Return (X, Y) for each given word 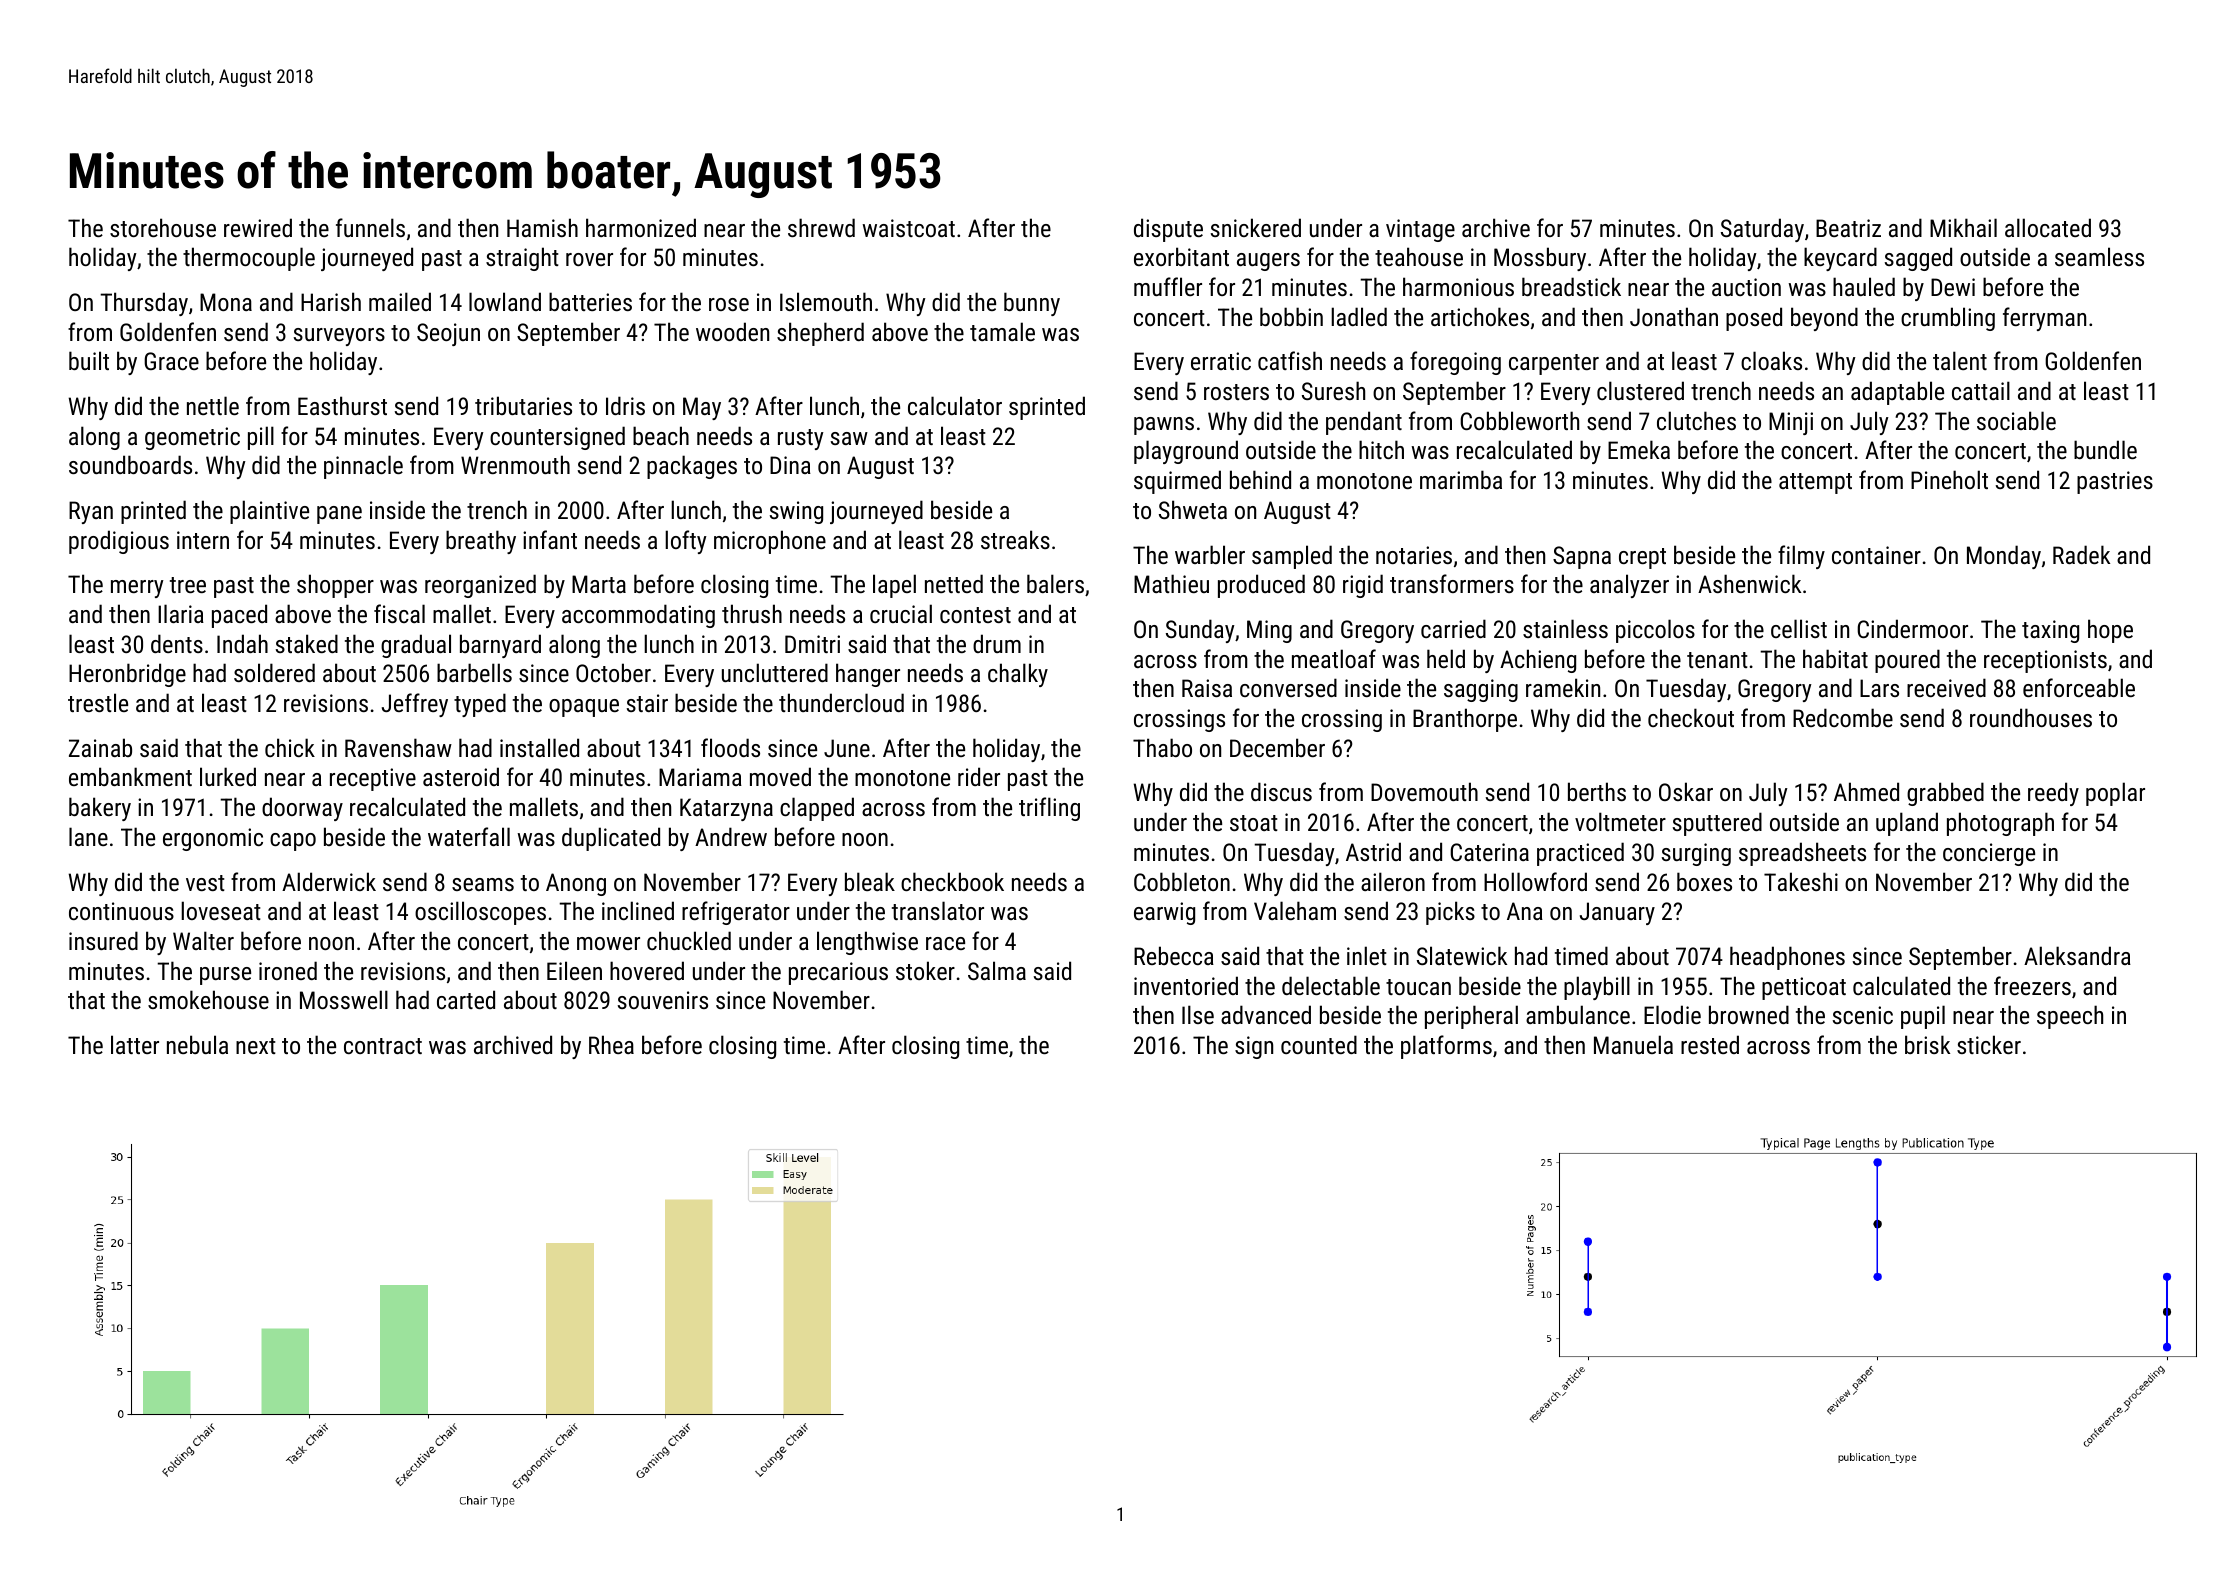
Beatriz (1848, 228)
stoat (1254, 823)
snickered (1256, 227)
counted (1319, 1044)
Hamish (542, 227)
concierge (1989, 854)
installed (539, 747)
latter (135, 1044)
